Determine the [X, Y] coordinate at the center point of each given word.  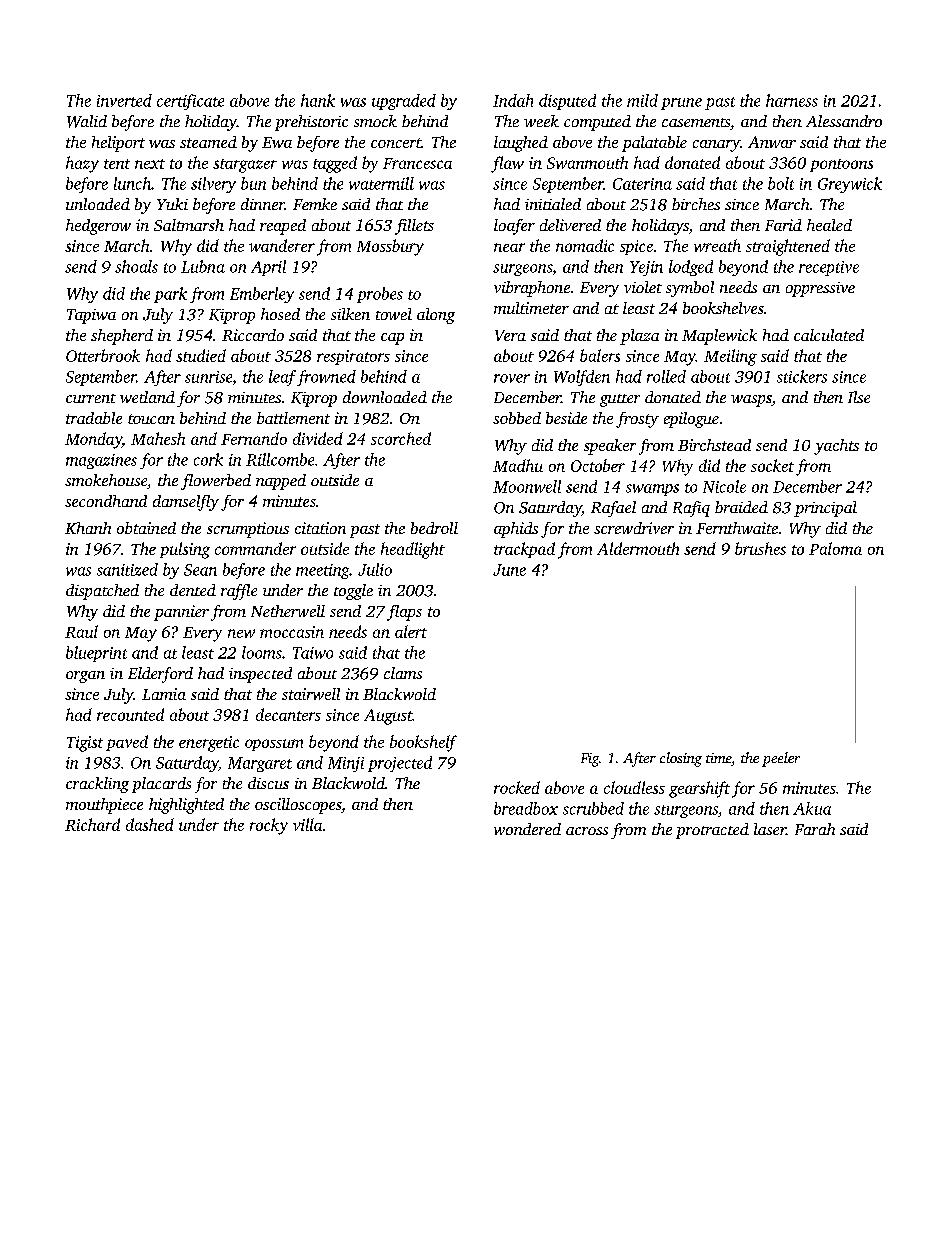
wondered [527, 829]
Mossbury [390, 247]
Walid [87, 121]
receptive [829, 268]
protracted [712, 831]
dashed [150, 824]
